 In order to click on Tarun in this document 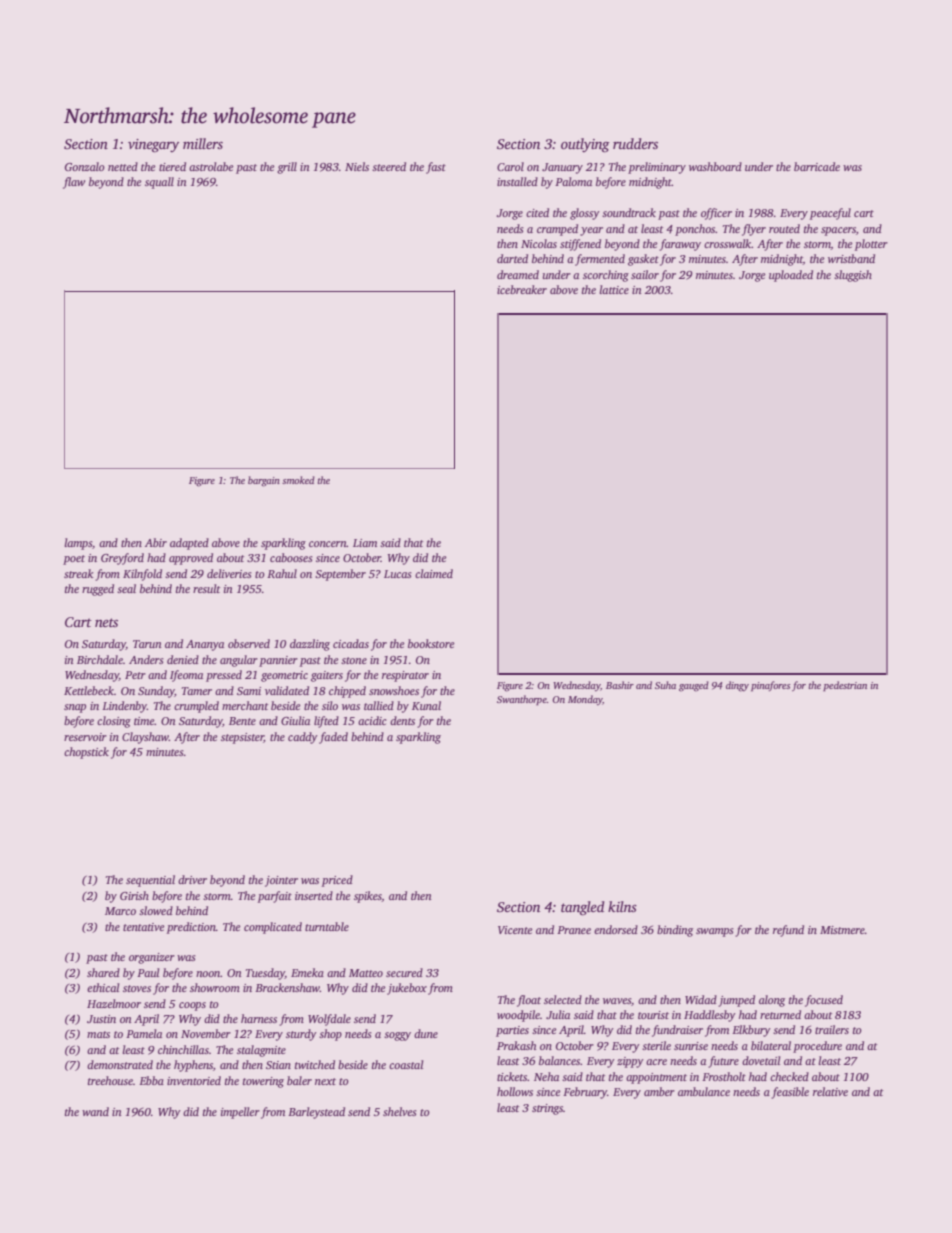, I will do `click(147, 644)`.
